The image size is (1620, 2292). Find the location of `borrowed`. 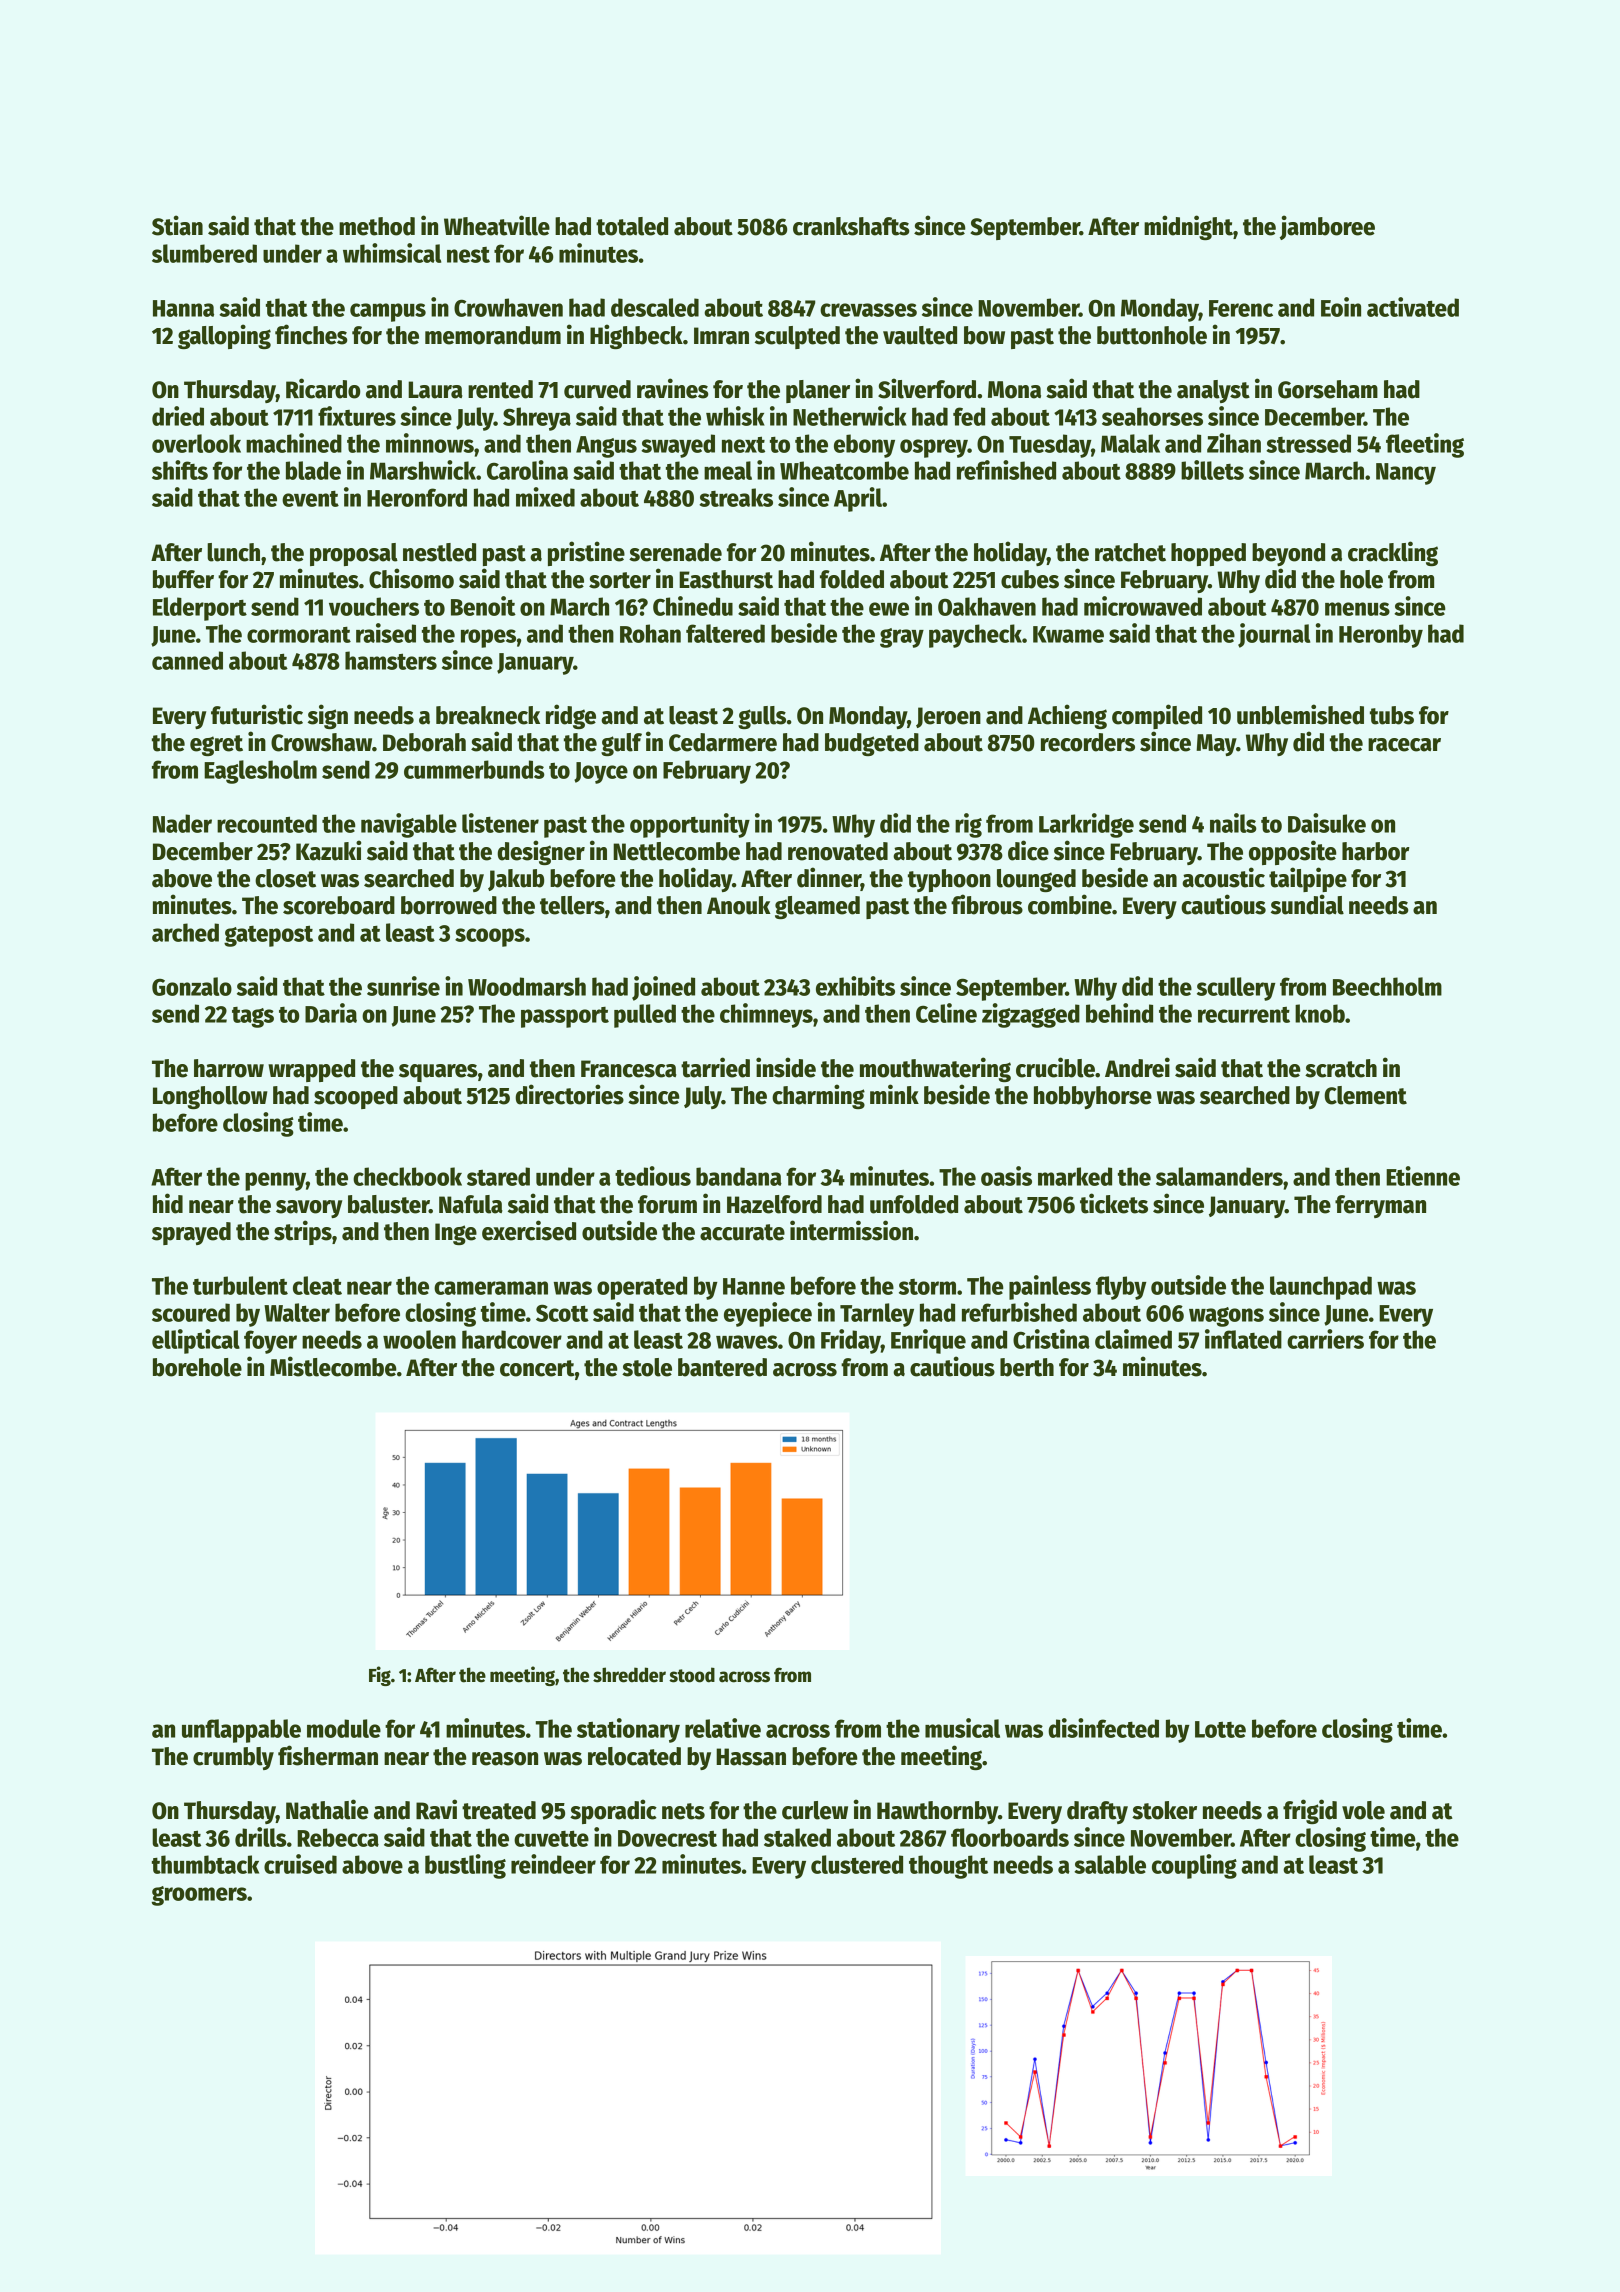

borrowed is located at coordinates (449, 905).
